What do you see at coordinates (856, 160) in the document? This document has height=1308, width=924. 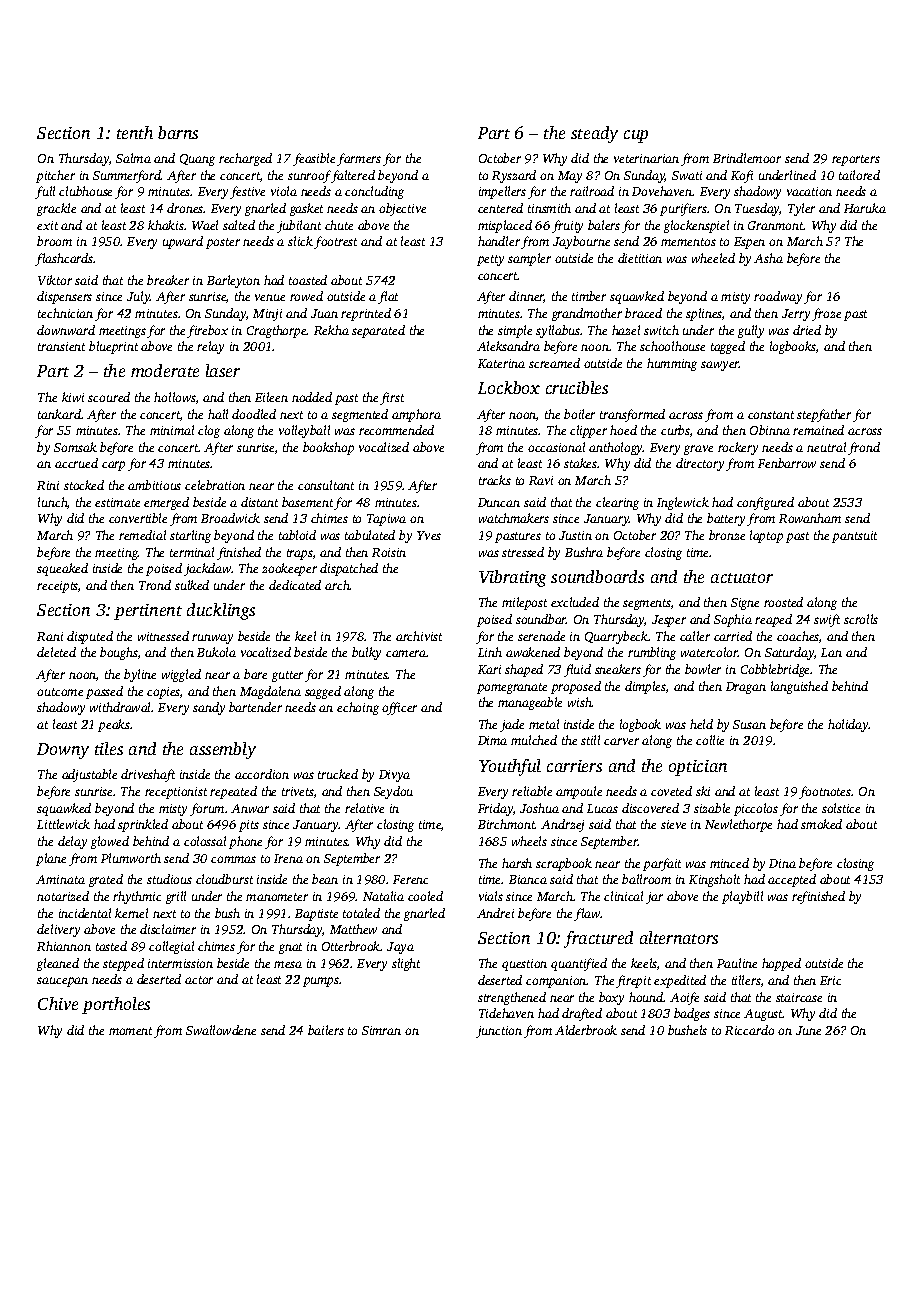 I see `reporters` at bounding box center [856, 160].
